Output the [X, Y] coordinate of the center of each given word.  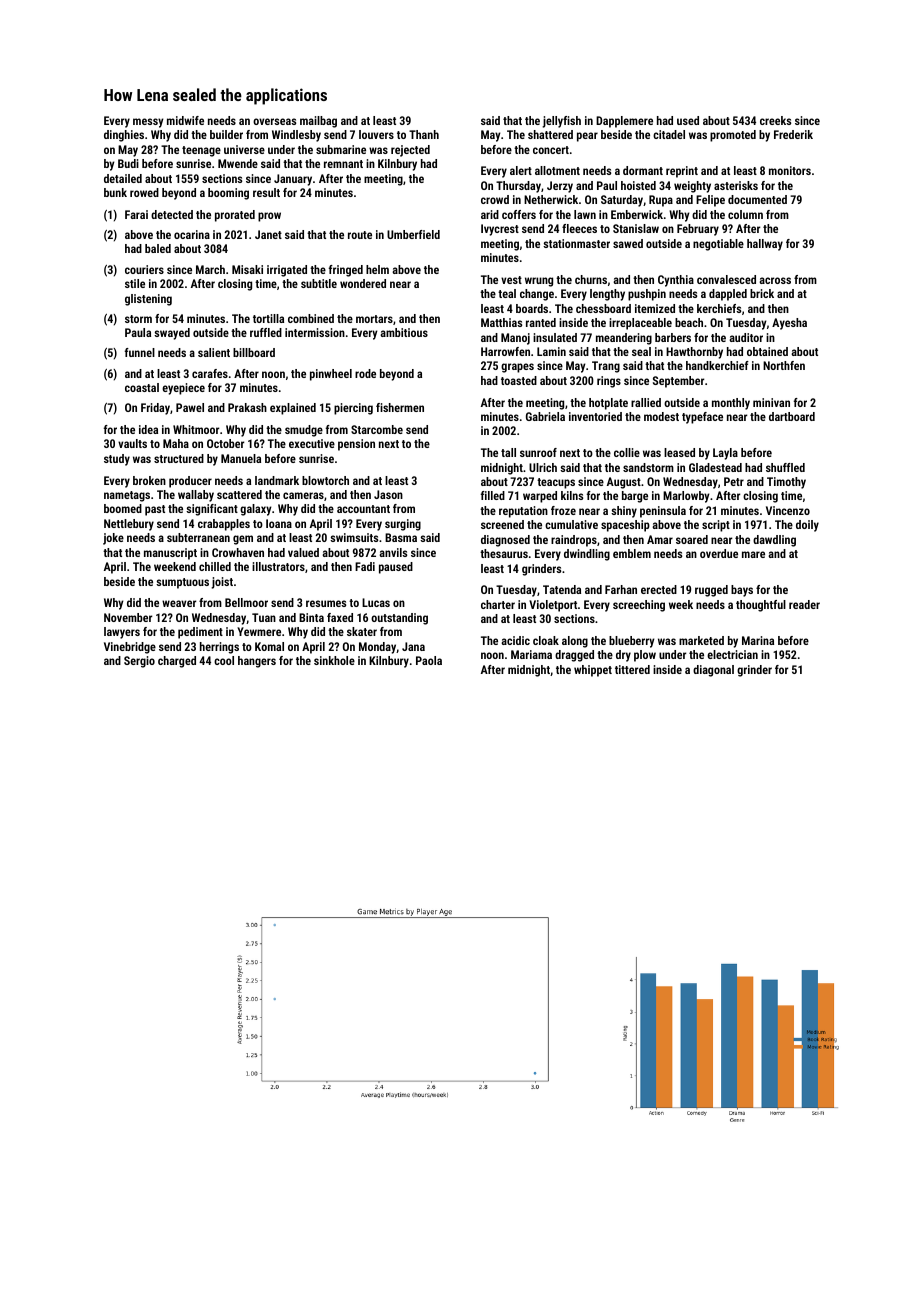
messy [148, 123]
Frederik [793, 134]
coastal [142, 387]
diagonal [713, 671]
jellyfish [561, 122]
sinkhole [334, 660]
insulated [555, 337]
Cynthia [676, 281]
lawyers [122, 633]
